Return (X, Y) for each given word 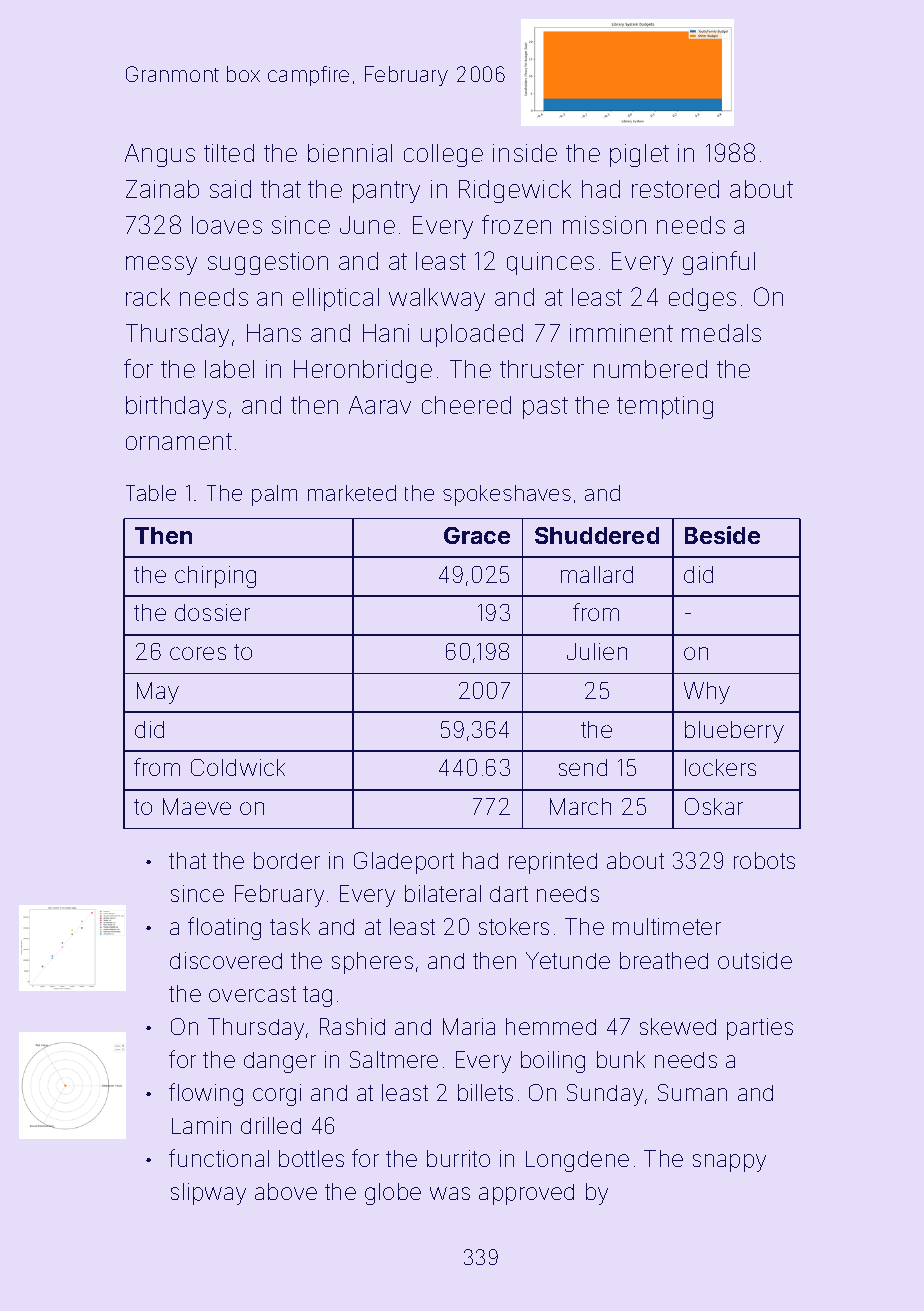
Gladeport (404, 863)
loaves (227, 225)
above (286, 1191)
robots (764, 860)
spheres (372, 963)
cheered (466, 405)
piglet (639, 155)
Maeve (197, 806)
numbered (650, 369)
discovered (226, 960)
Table (151, 493)
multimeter (667, 926)
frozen (516, 224)
